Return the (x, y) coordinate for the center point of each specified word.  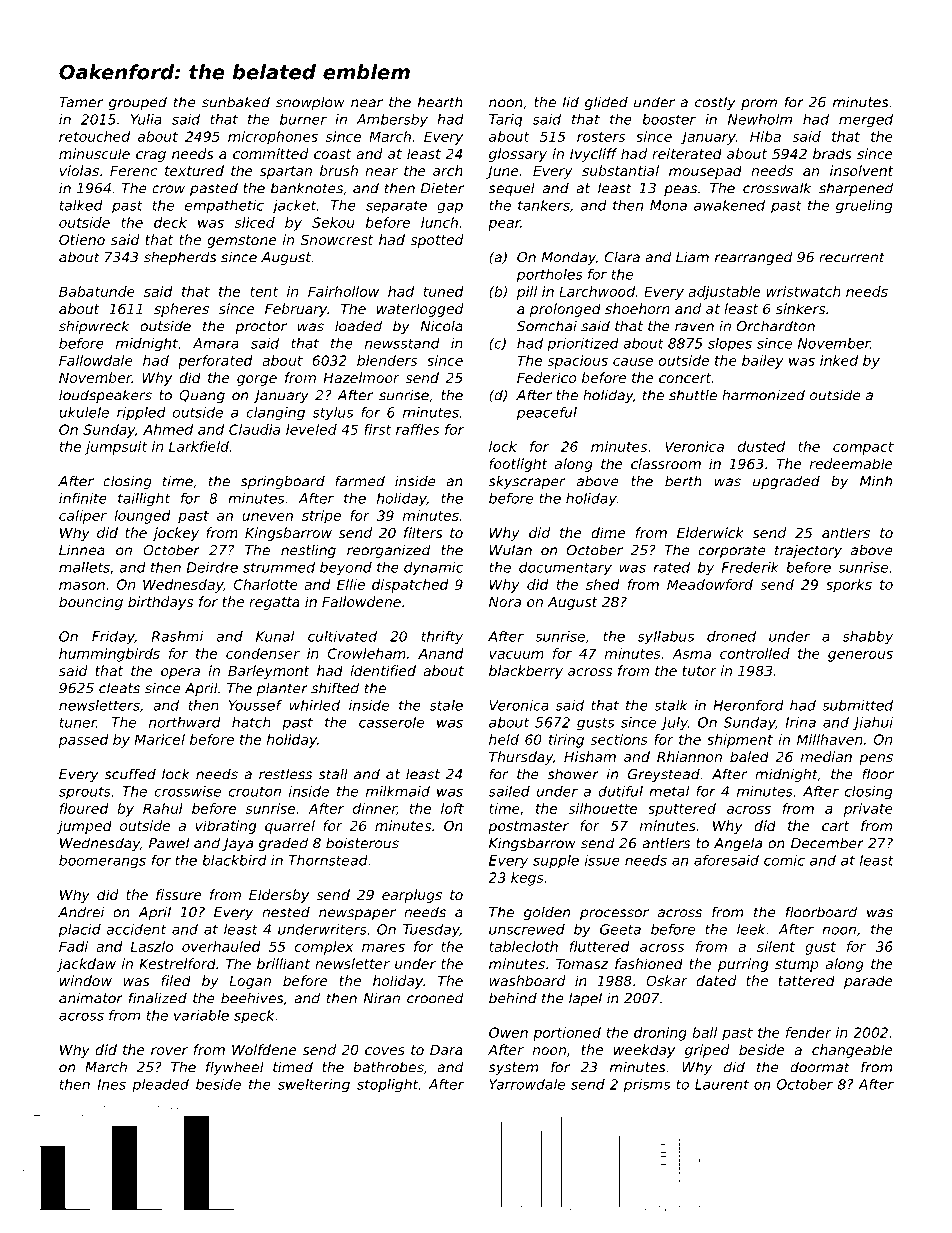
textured (194, 170)
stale (446, 705)
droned (731, 636)
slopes (730, 344)
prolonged (565, 310)
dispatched (410, 586)
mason (82, 586)
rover (169, 1051)
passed (84, 741)
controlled (755, 653)
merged (866, 120)
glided (606, 103)
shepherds (180, 258)
